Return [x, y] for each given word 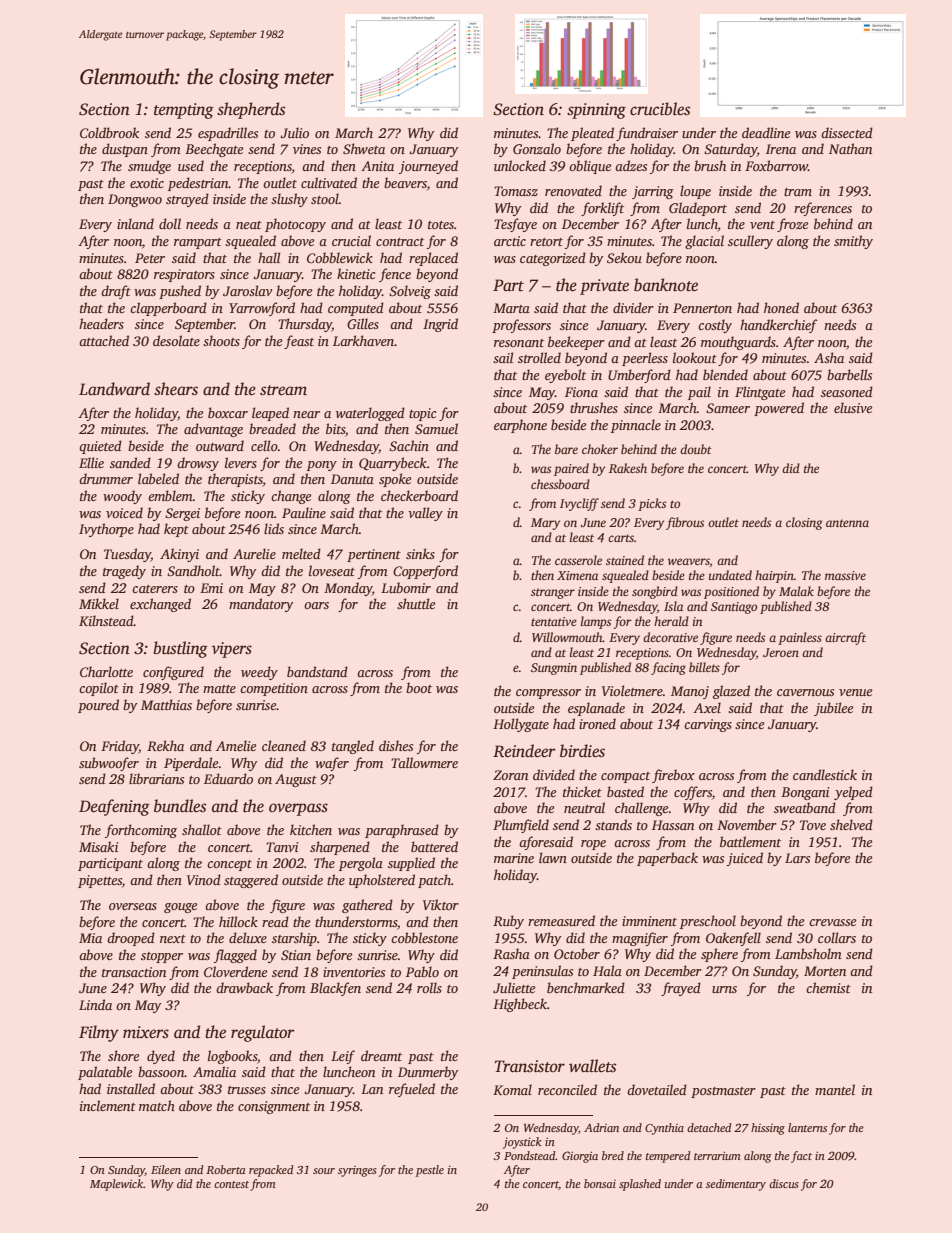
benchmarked [586, 987]
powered [779, 409]
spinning [596, 111]
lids [274, 528]
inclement [108, 1105]
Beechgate [214, 150]
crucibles [660, 109]
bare [566, 449]
